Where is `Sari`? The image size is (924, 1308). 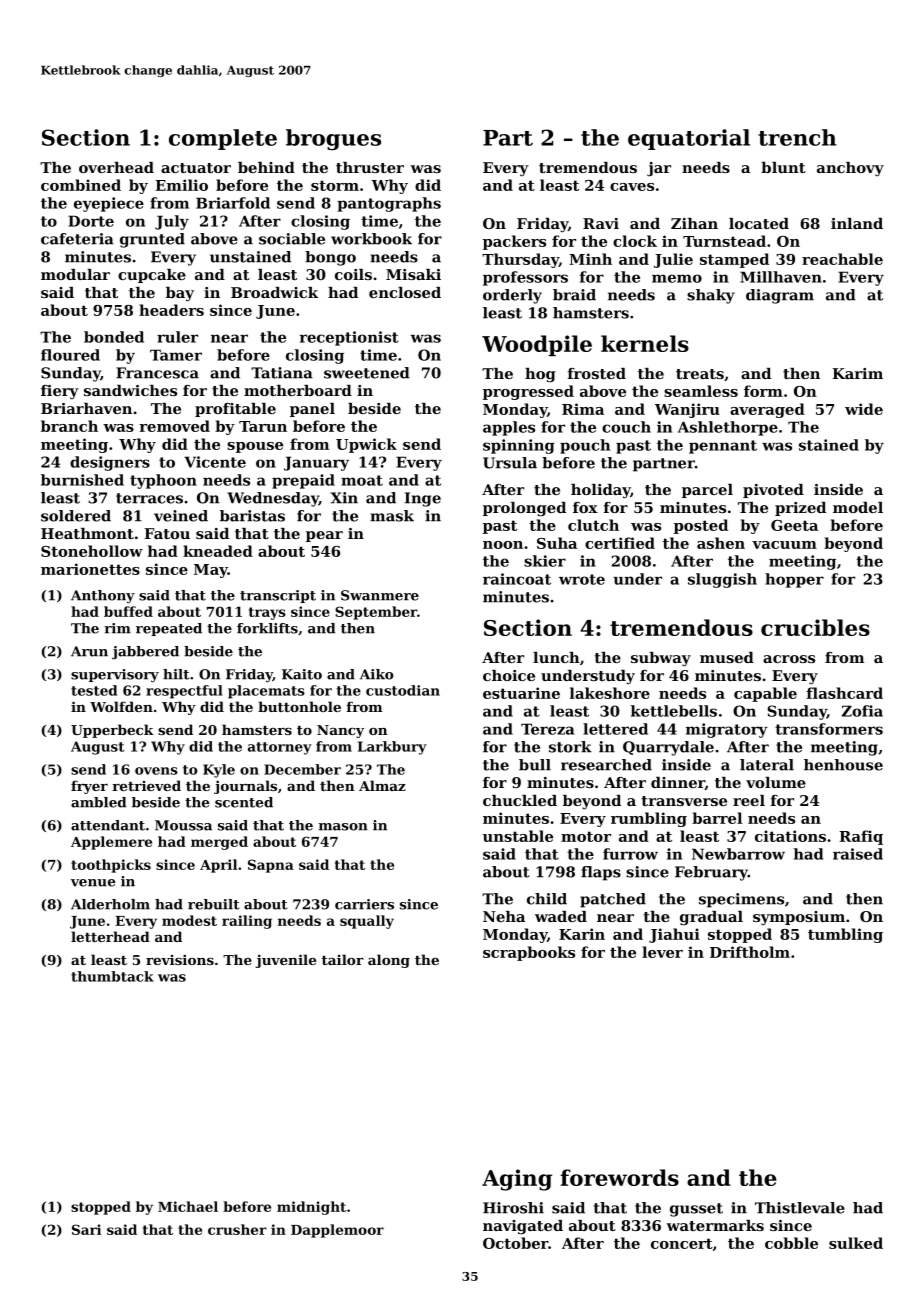 Sari is located at coordinates (86, 1229).
